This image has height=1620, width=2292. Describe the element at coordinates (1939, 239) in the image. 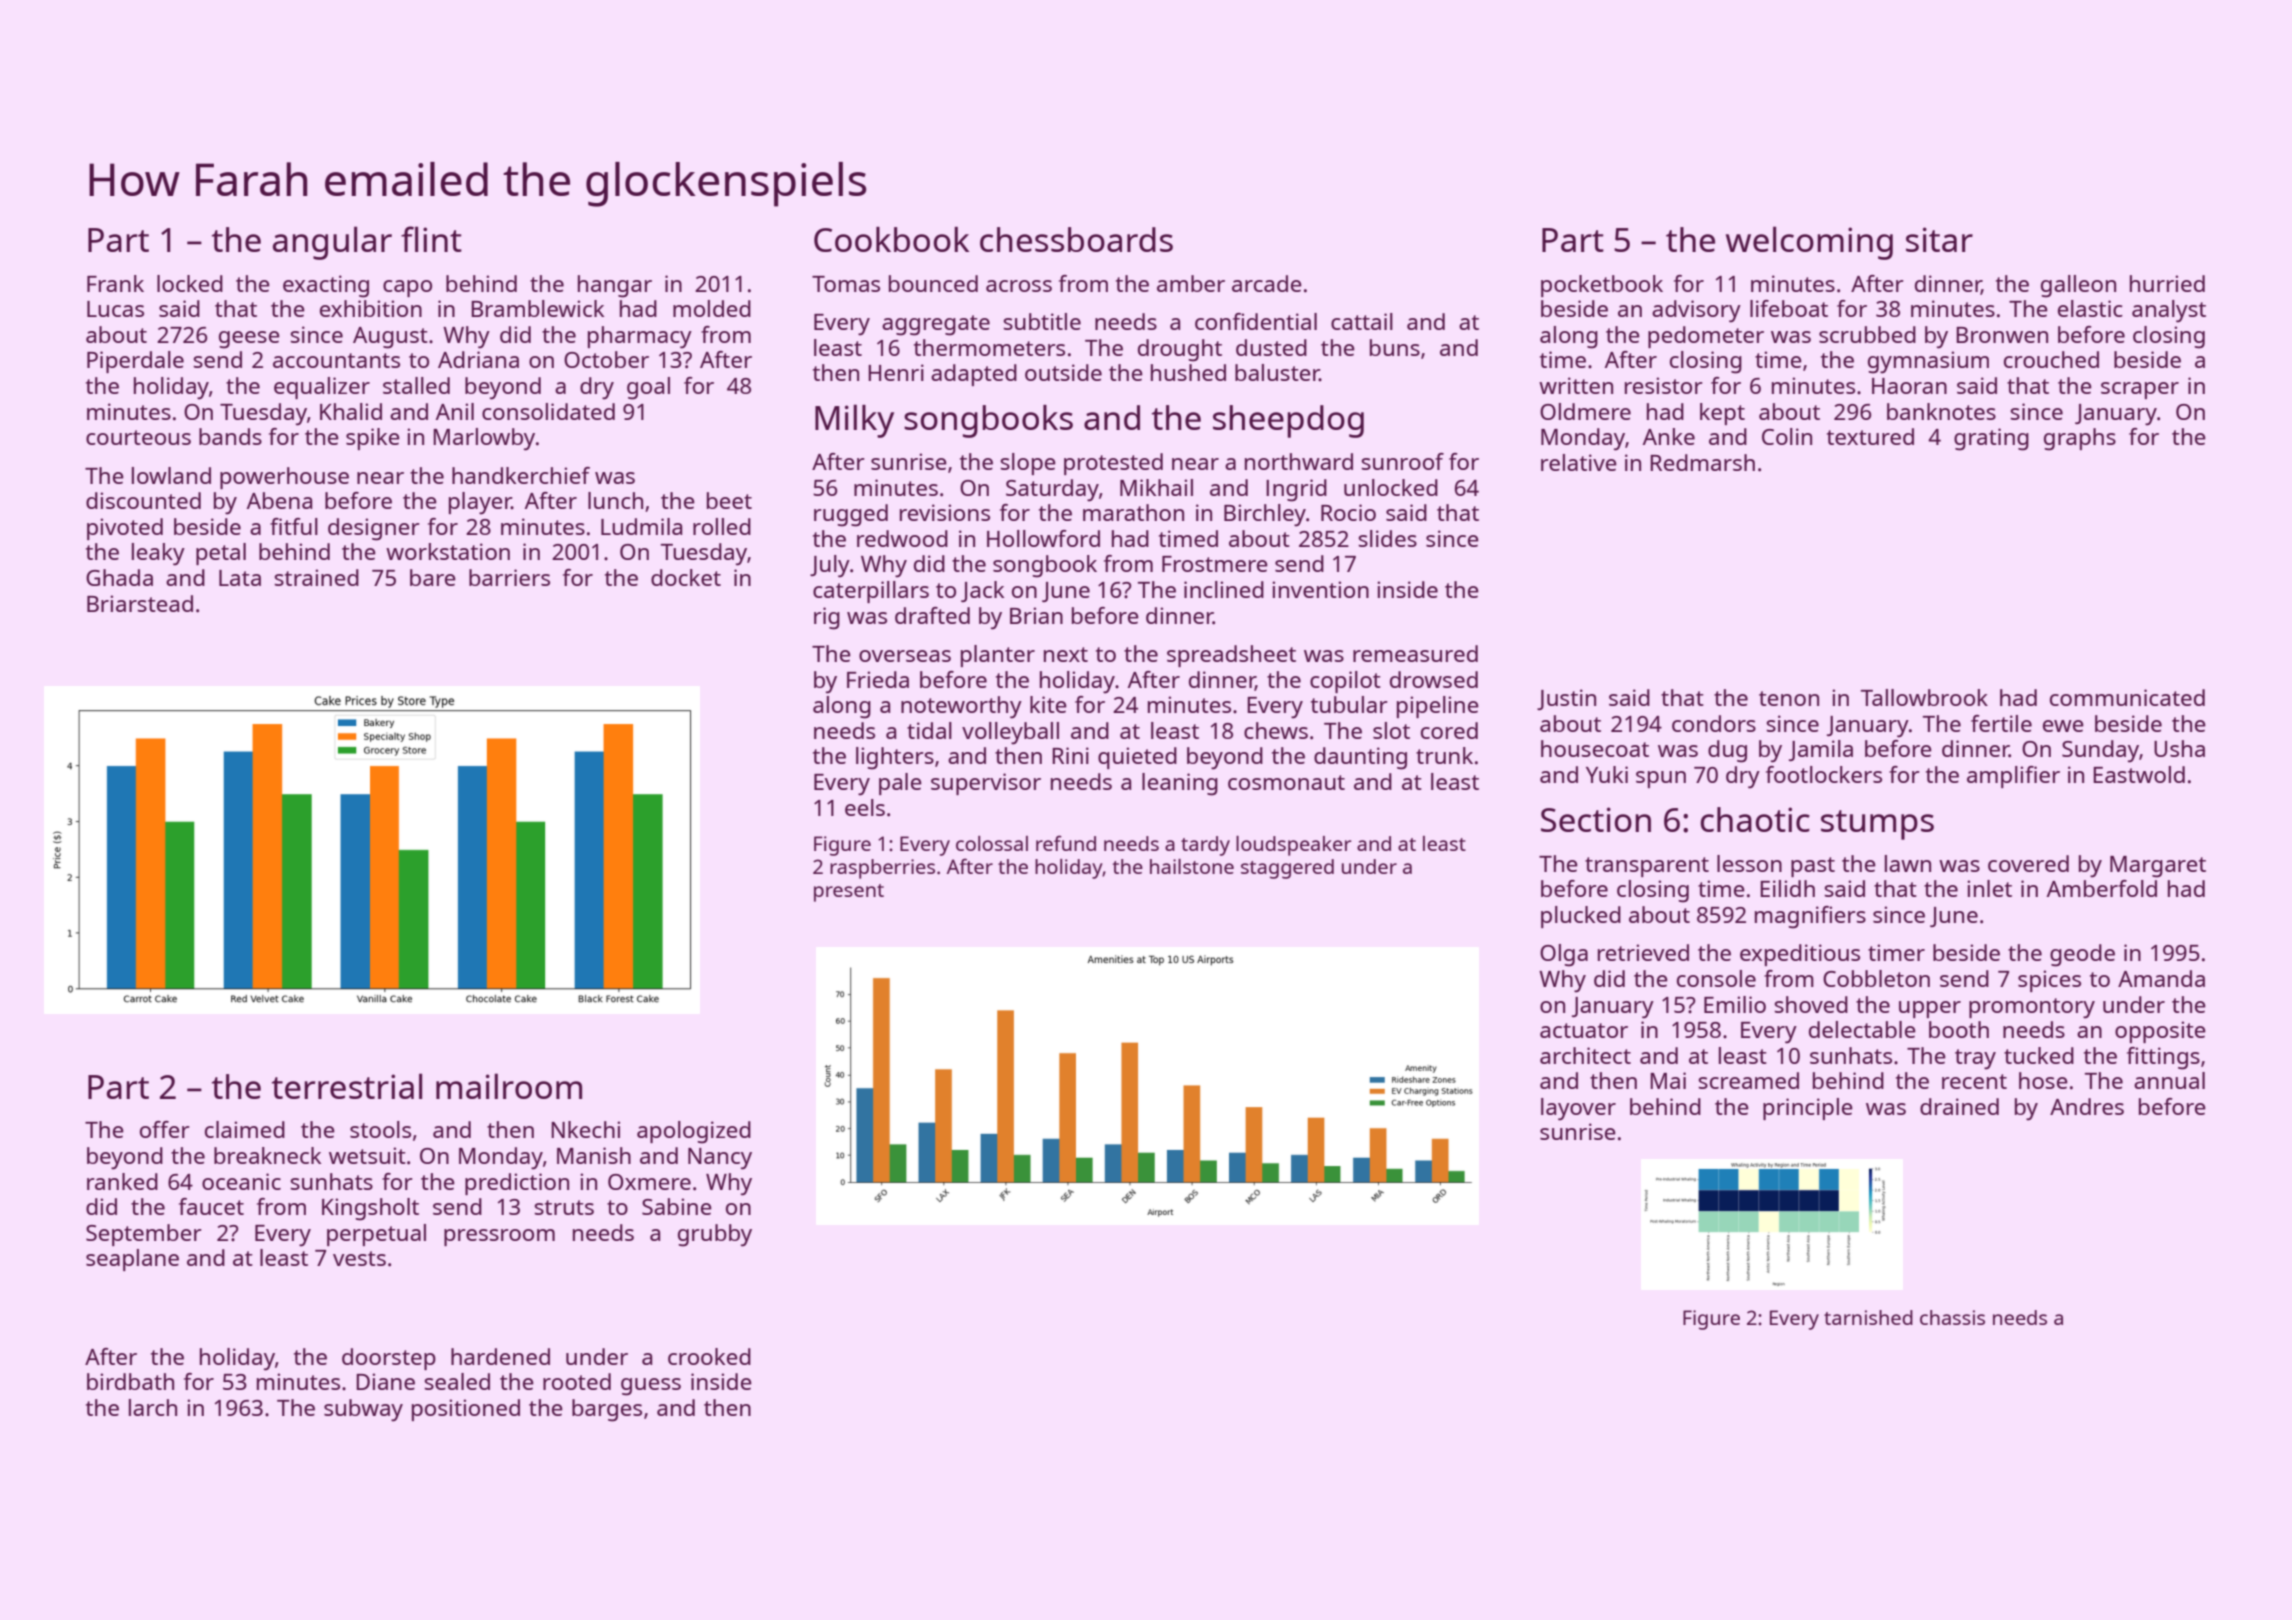

I see `sitar` at that location.
